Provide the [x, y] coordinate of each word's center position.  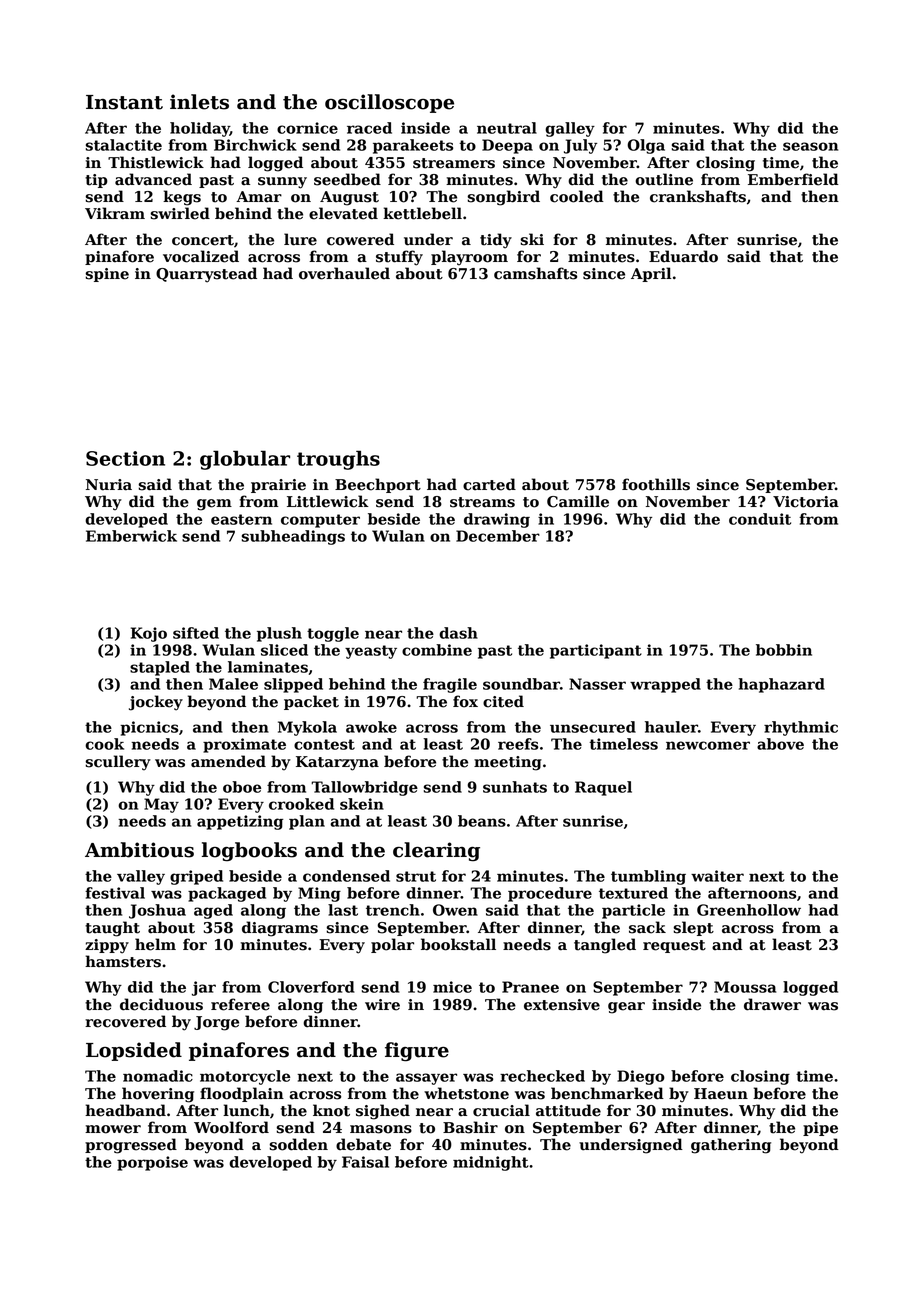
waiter [717, 876]
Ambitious [139, 850]
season [810, 146]
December [498, 536]
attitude [568, 1110]
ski [532, 239]
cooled [577, 196]
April [651, 274]
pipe [820, 1129]
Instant [124, 102]
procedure [550, 894]
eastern [241, 519]
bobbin [784, 650]
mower [113, 1129]
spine [107, 275]
